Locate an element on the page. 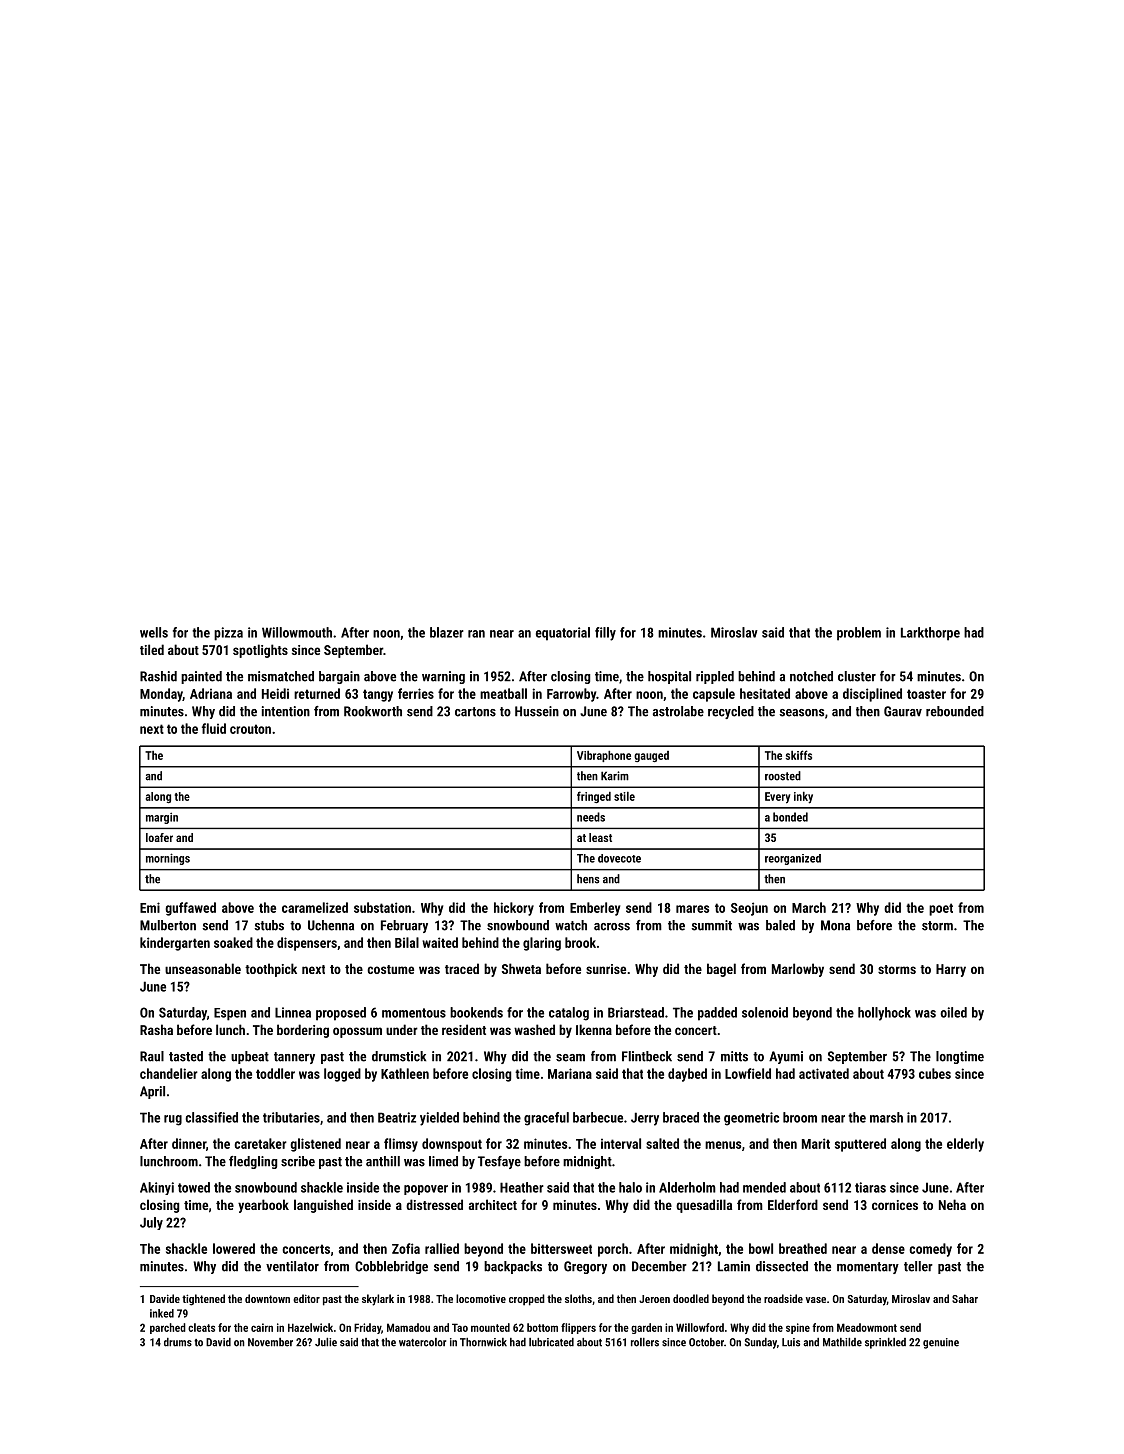 The height and width of the page is (1454, 1124). bagel is located at coordinates (721, 970).
